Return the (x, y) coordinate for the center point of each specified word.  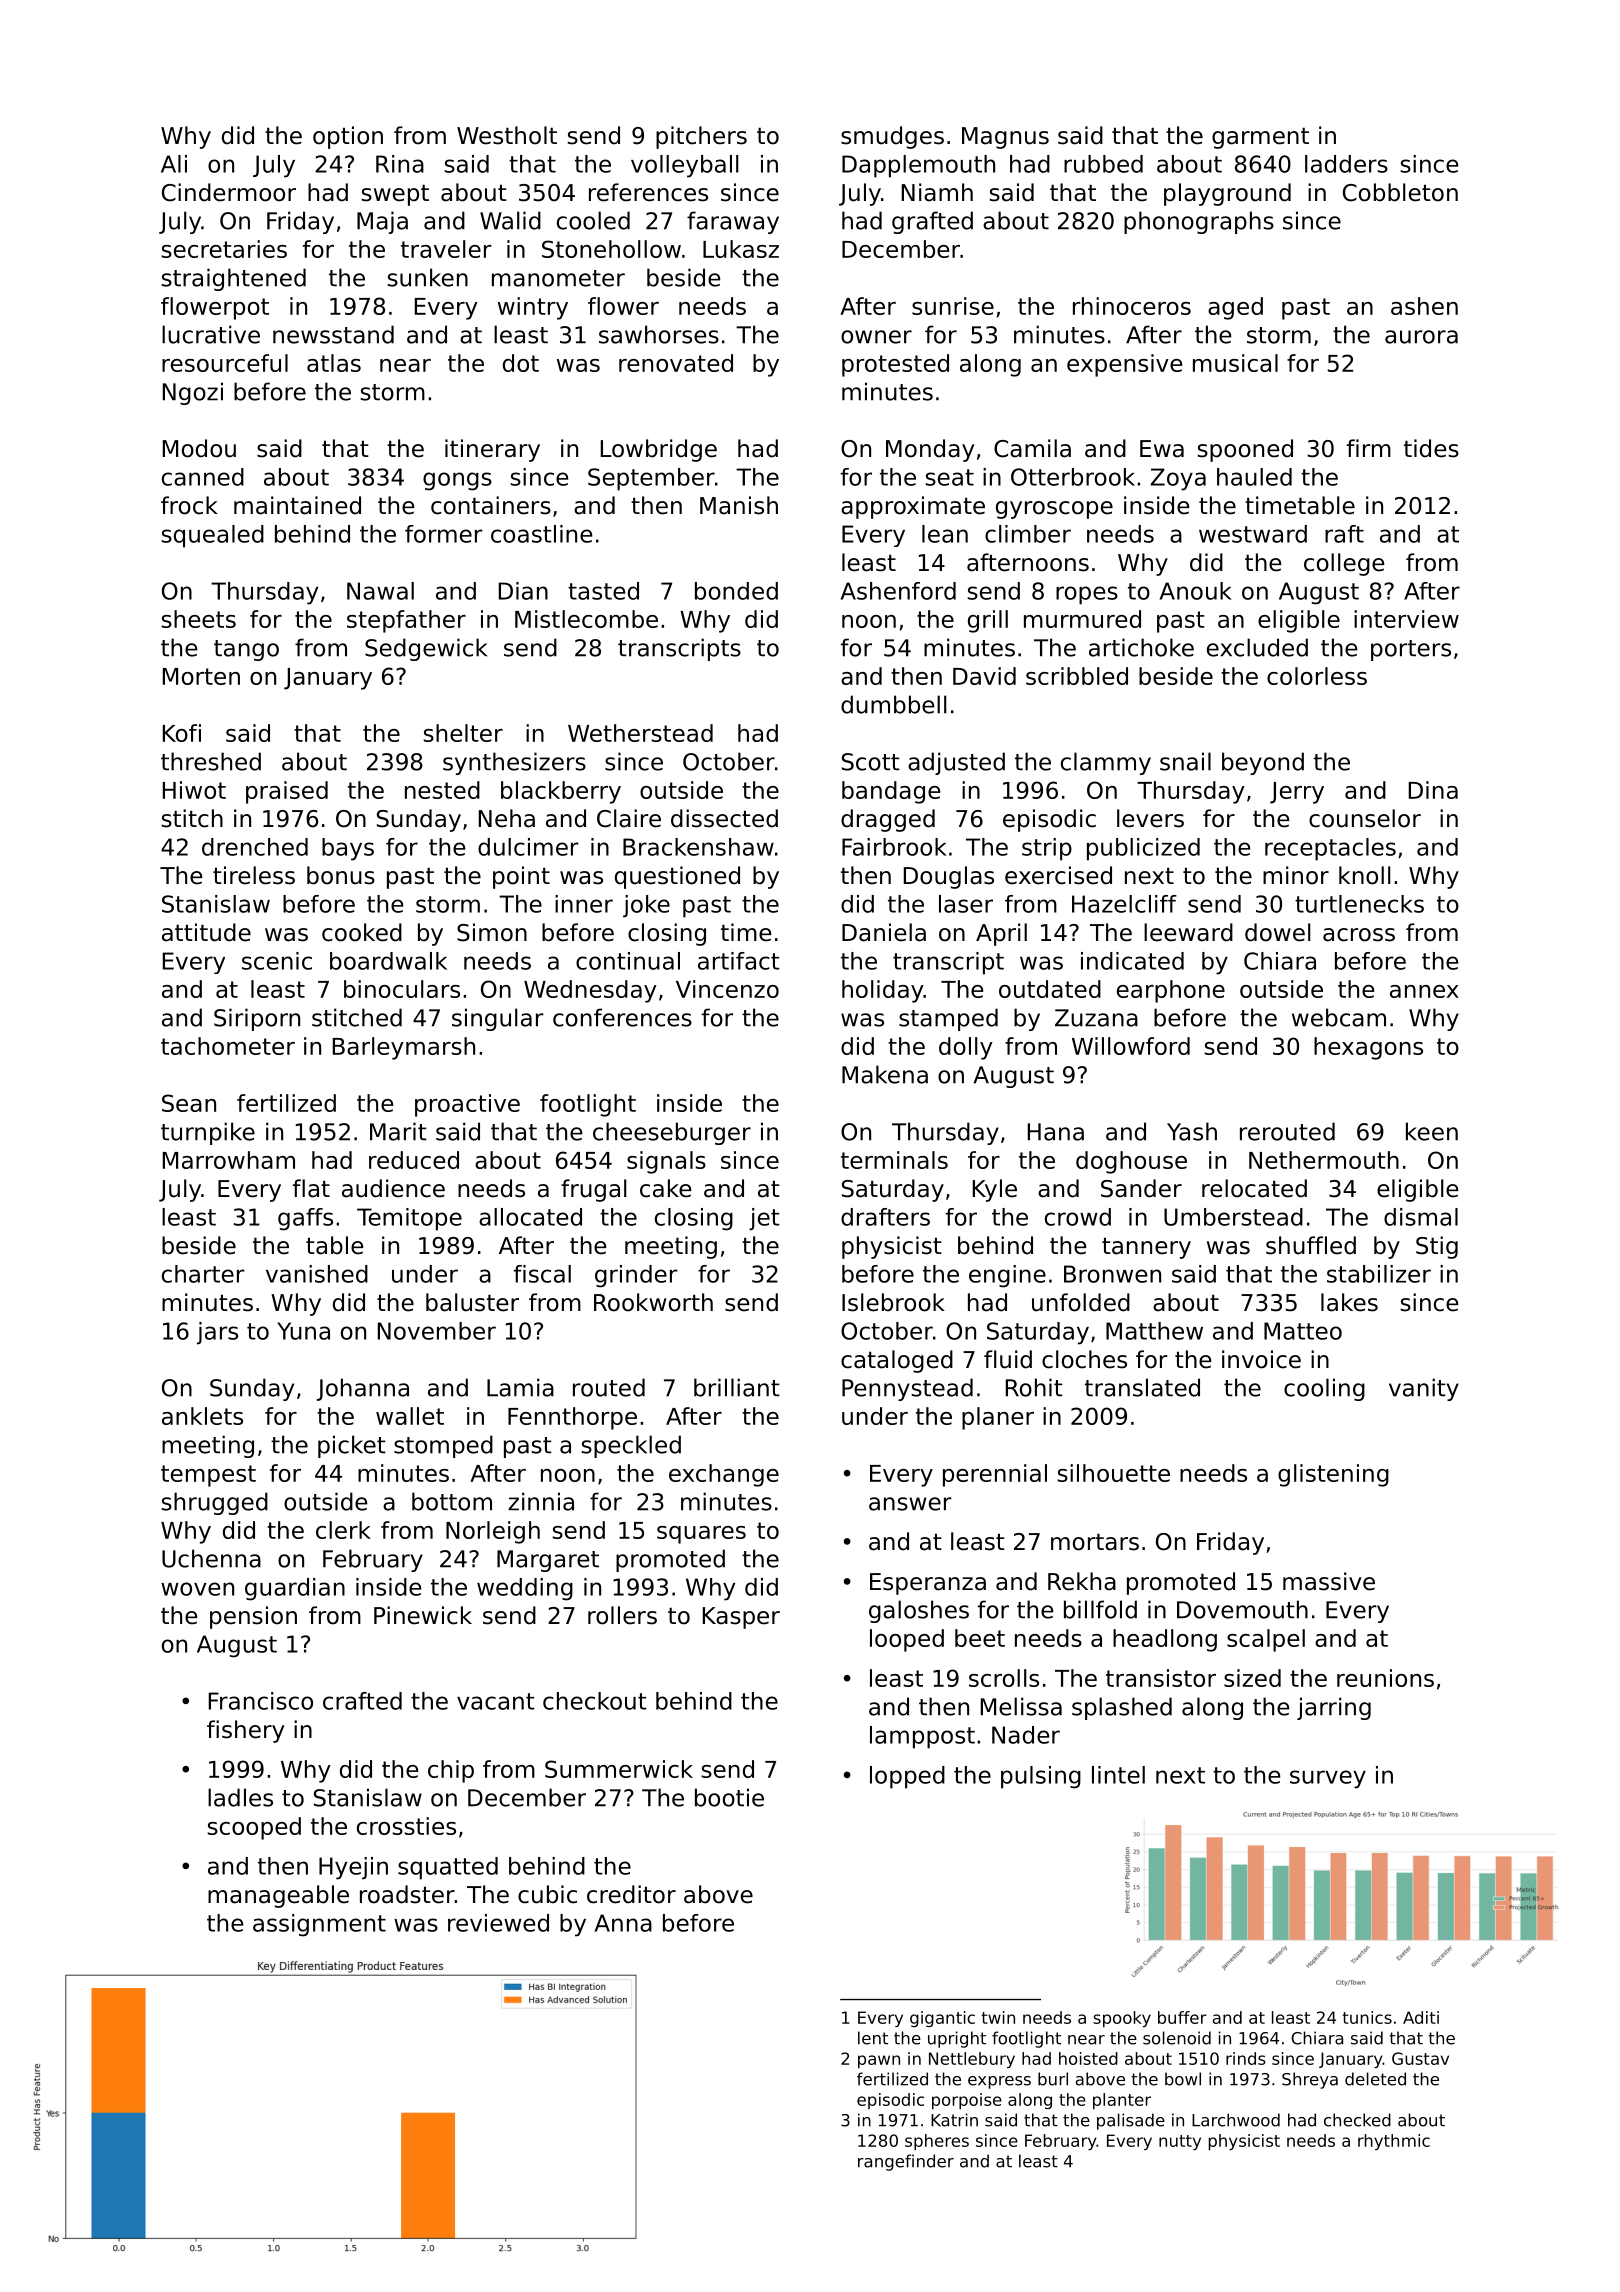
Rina (400, 164)
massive (1329, 1581)
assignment (319, 1925)
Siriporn (257, 1019)
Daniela (884, 932)
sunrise (953, 306)
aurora (1421, 337)
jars (217, 1333)
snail (1185, 761)
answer (910, 1504)
